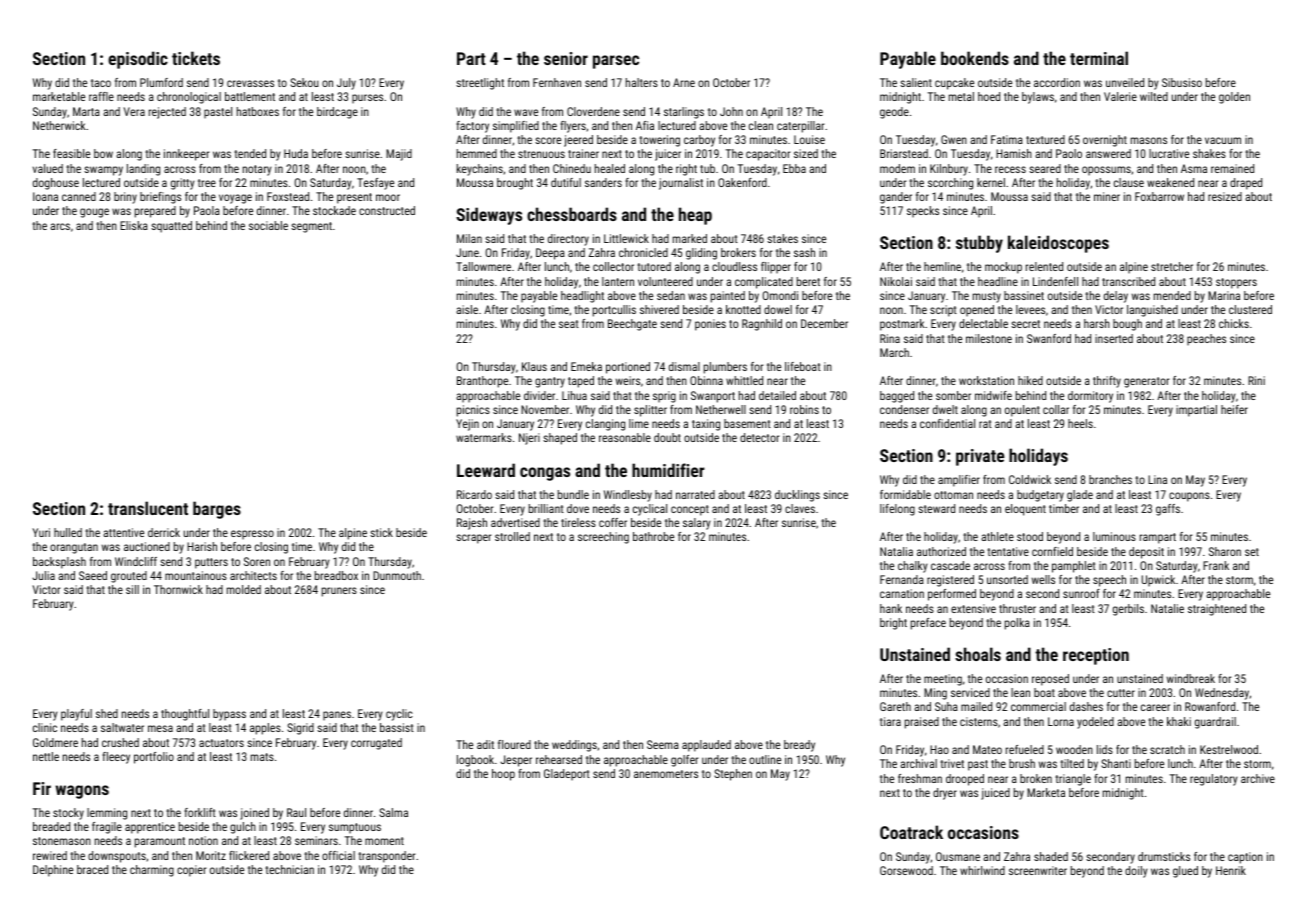  I want to click on espresso, so click(252, 535).
